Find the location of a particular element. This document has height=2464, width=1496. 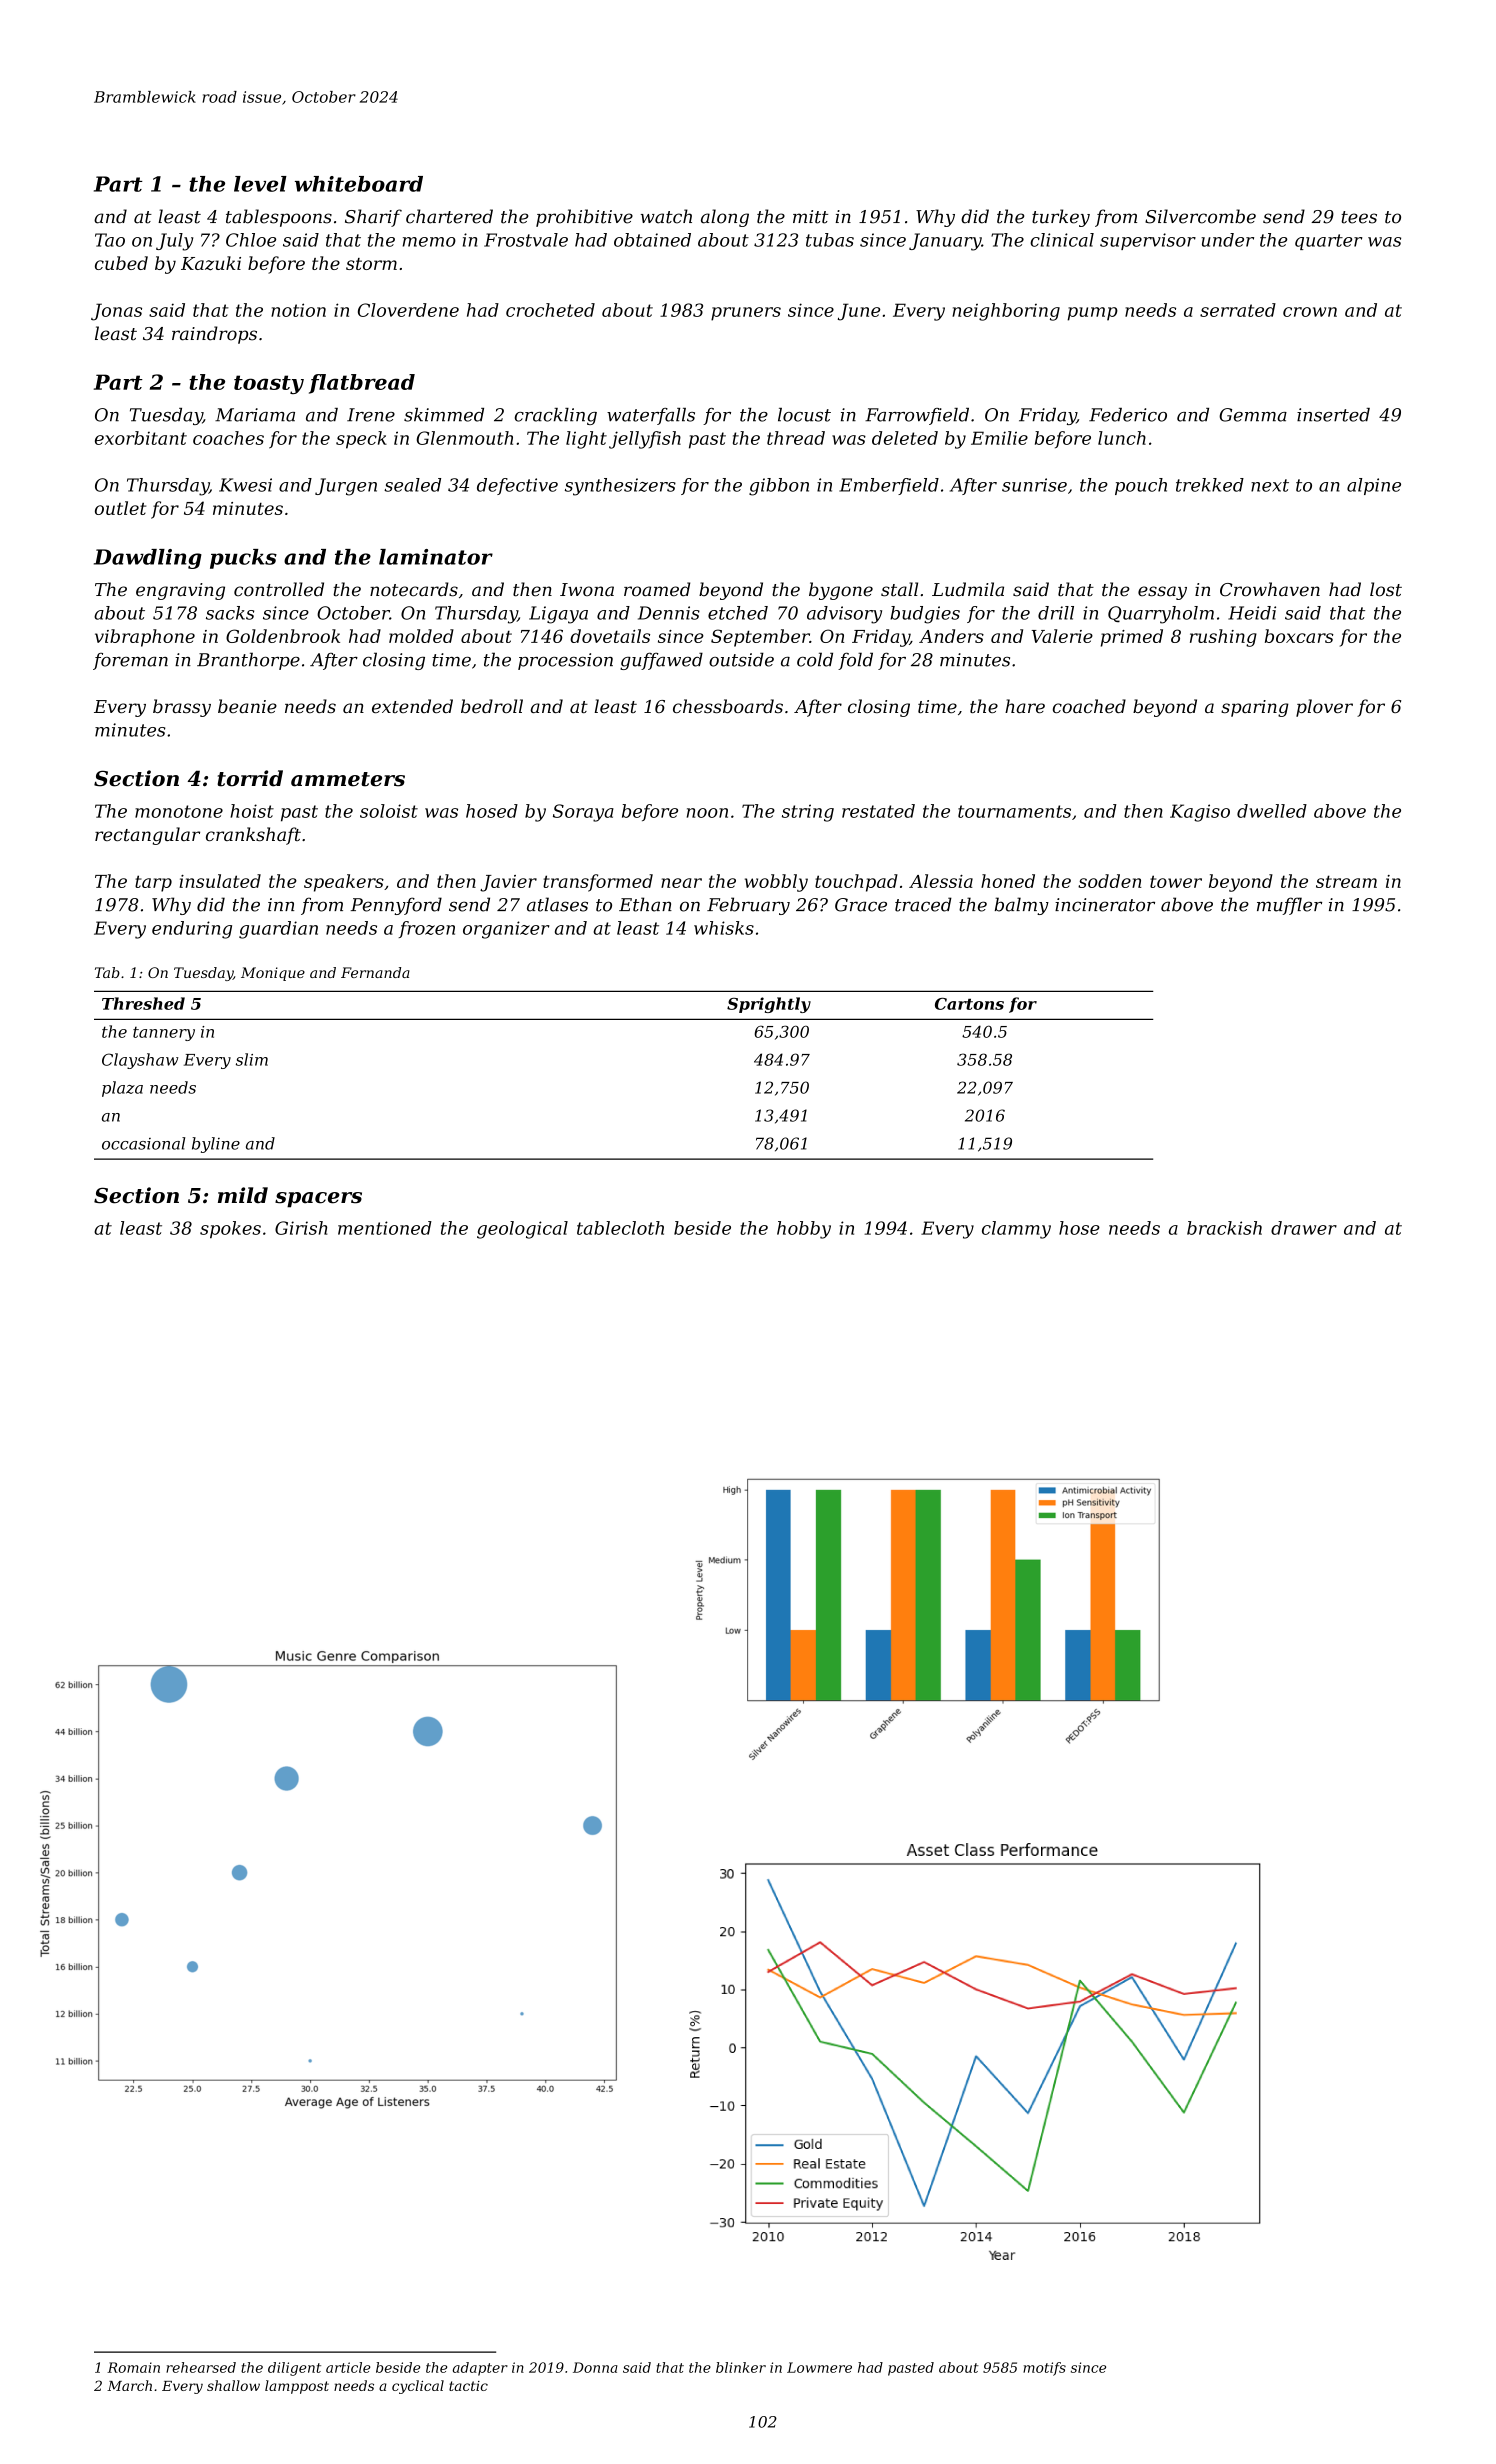

whiteboard is located at coordinates (359, 184).
